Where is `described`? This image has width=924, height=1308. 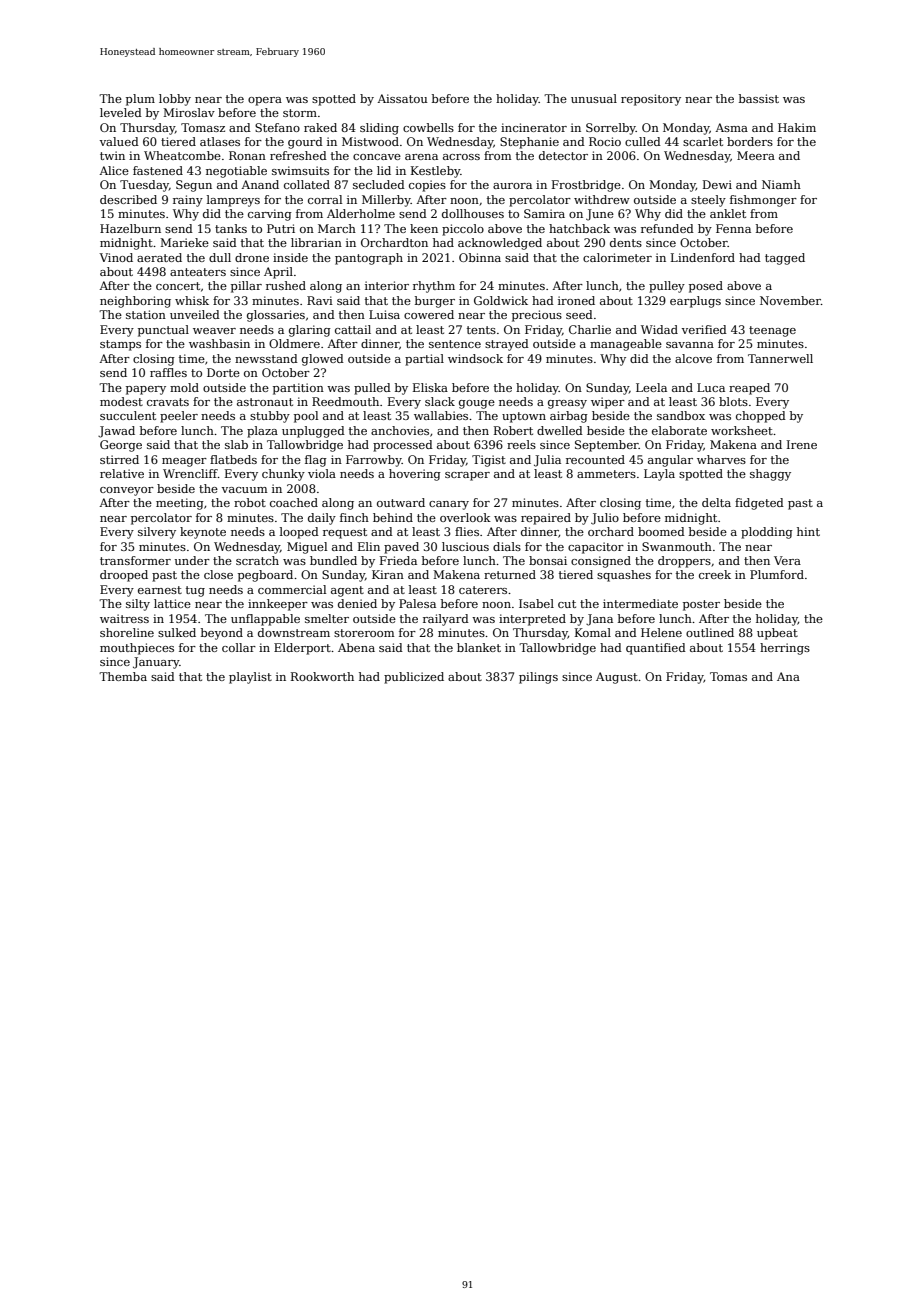 described is located at coordinates (128, 199).
